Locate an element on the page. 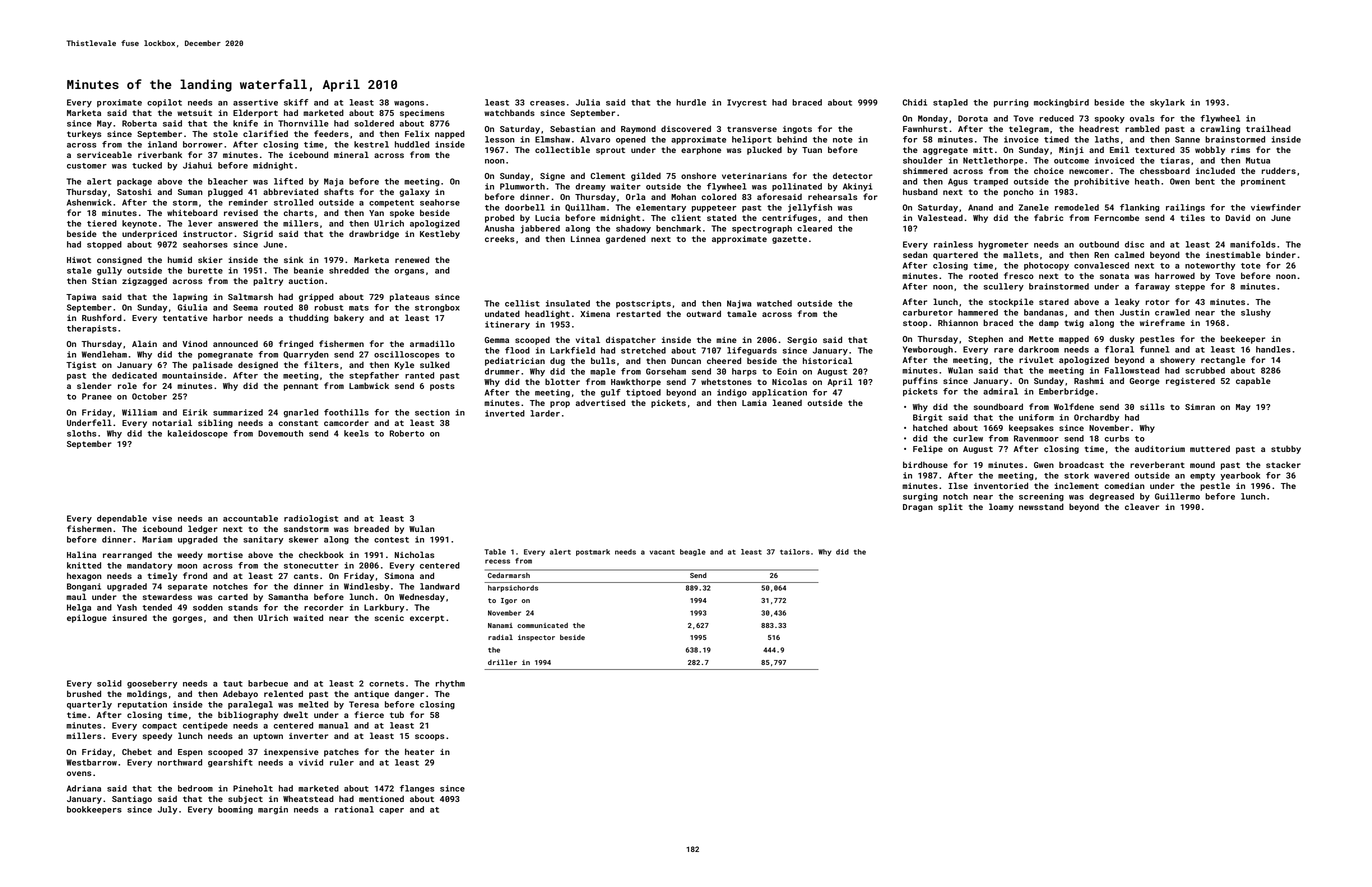 The height and width of the image is (887, 1372). skylark is located at coordinates (1167, 103).
